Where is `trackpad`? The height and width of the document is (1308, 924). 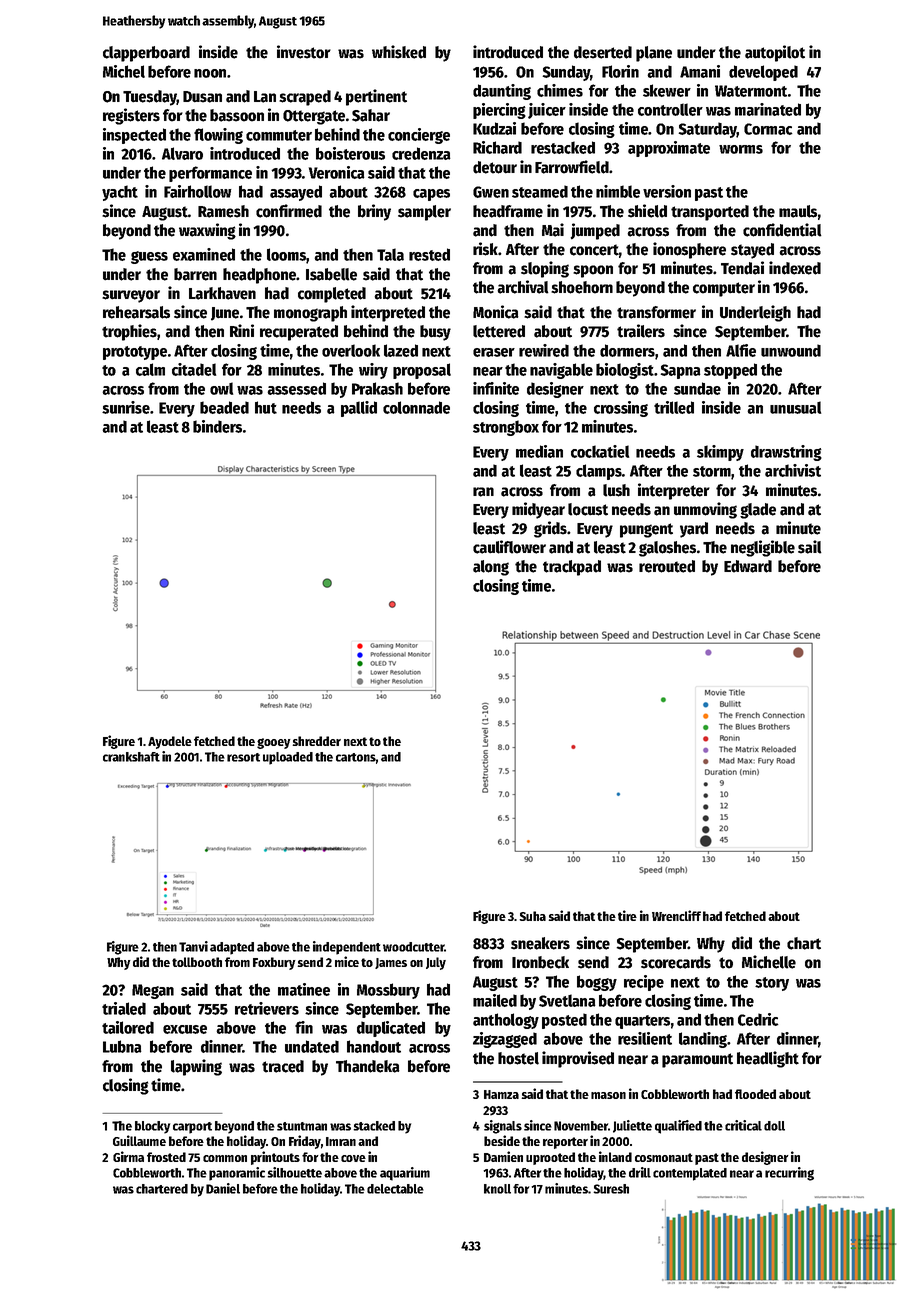 trackpad is located at coordinates (572, 568).
